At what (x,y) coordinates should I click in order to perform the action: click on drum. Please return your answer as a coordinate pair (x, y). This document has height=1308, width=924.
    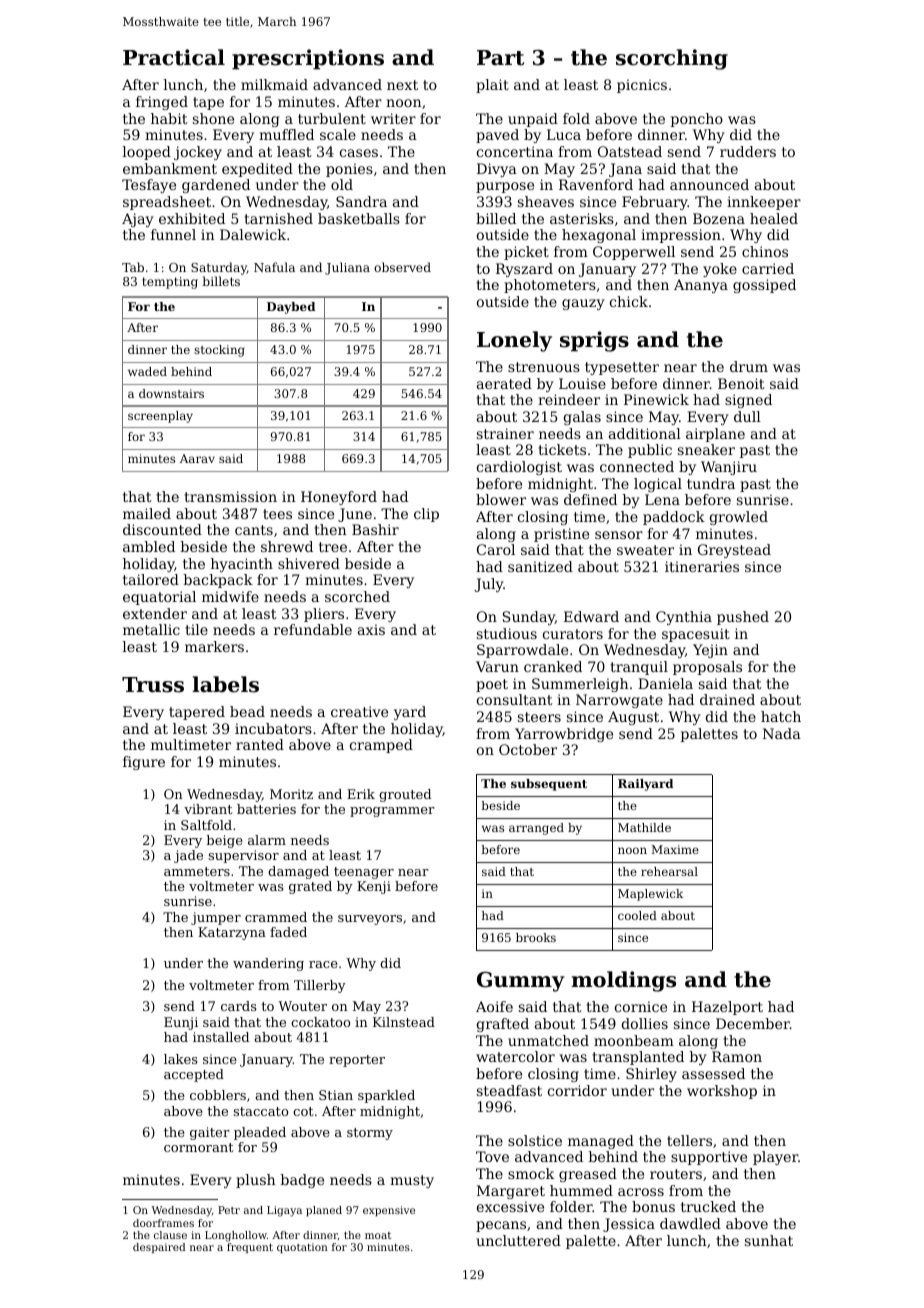
    Looking at the image, I should click on (749, 366).
